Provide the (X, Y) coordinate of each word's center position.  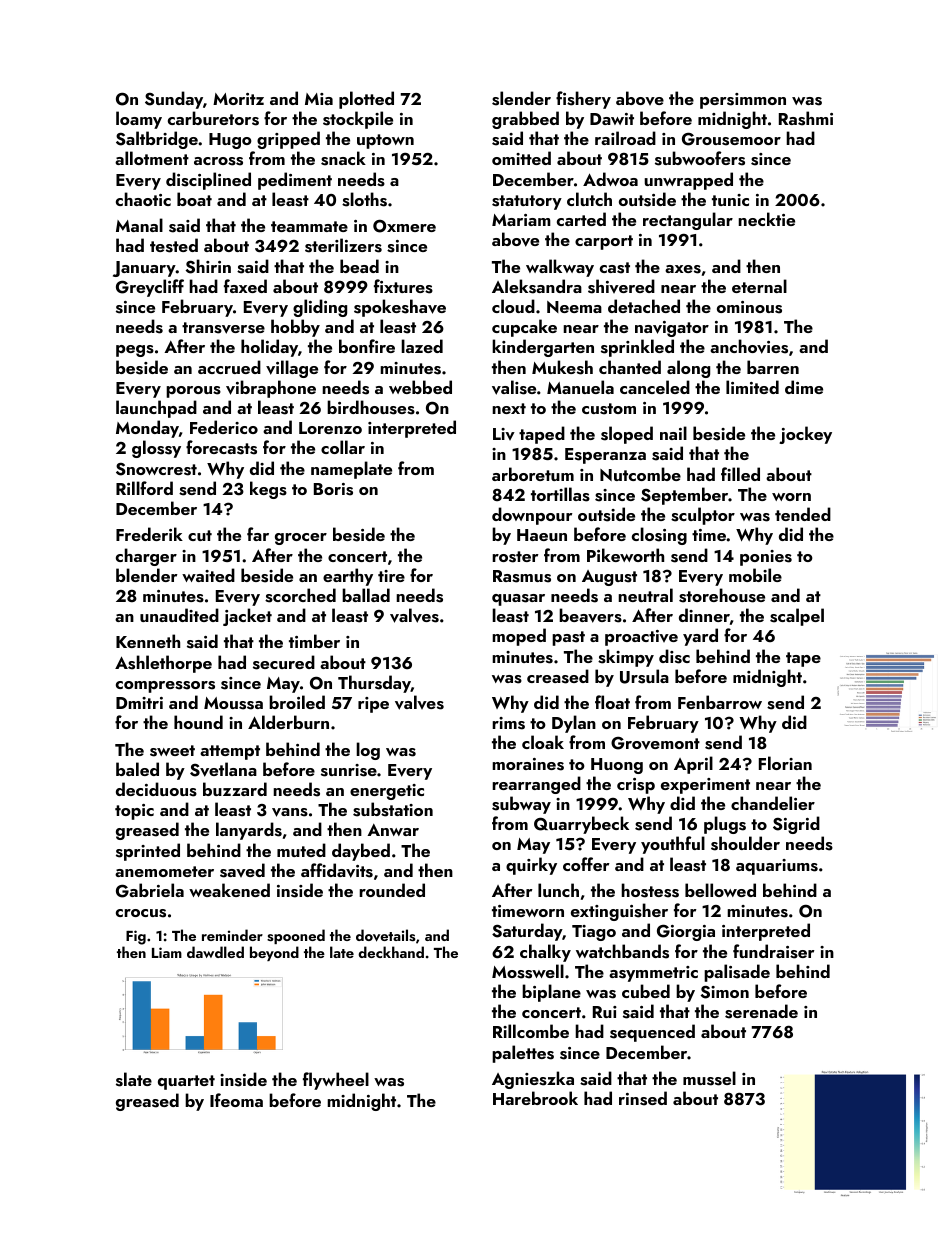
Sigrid (796, 825)
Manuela (580, 387)
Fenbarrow (720, 702)
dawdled (215, 952)
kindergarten (543, 348)
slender (521, 98)
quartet (186, 1082)
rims (508, 723)
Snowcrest (156, 469)
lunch (558, 890)
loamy (139, 120)
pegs (135, 351)
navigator (672, 329)
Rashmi (806, 118)
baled (137, 769)
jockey (805, 435)
